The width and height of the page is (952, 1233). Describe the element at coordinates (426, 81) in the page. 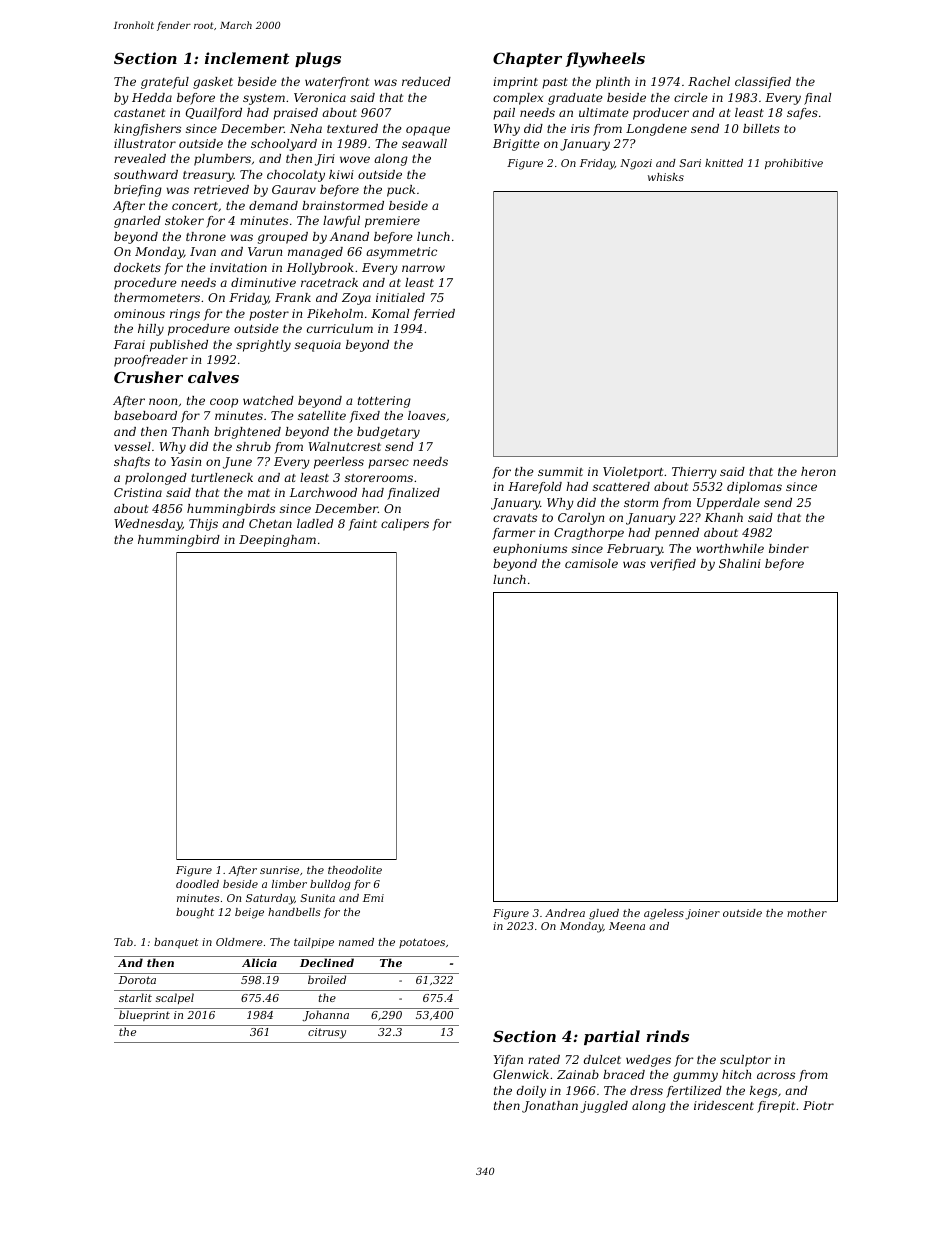

I see `reduced` at that location.
